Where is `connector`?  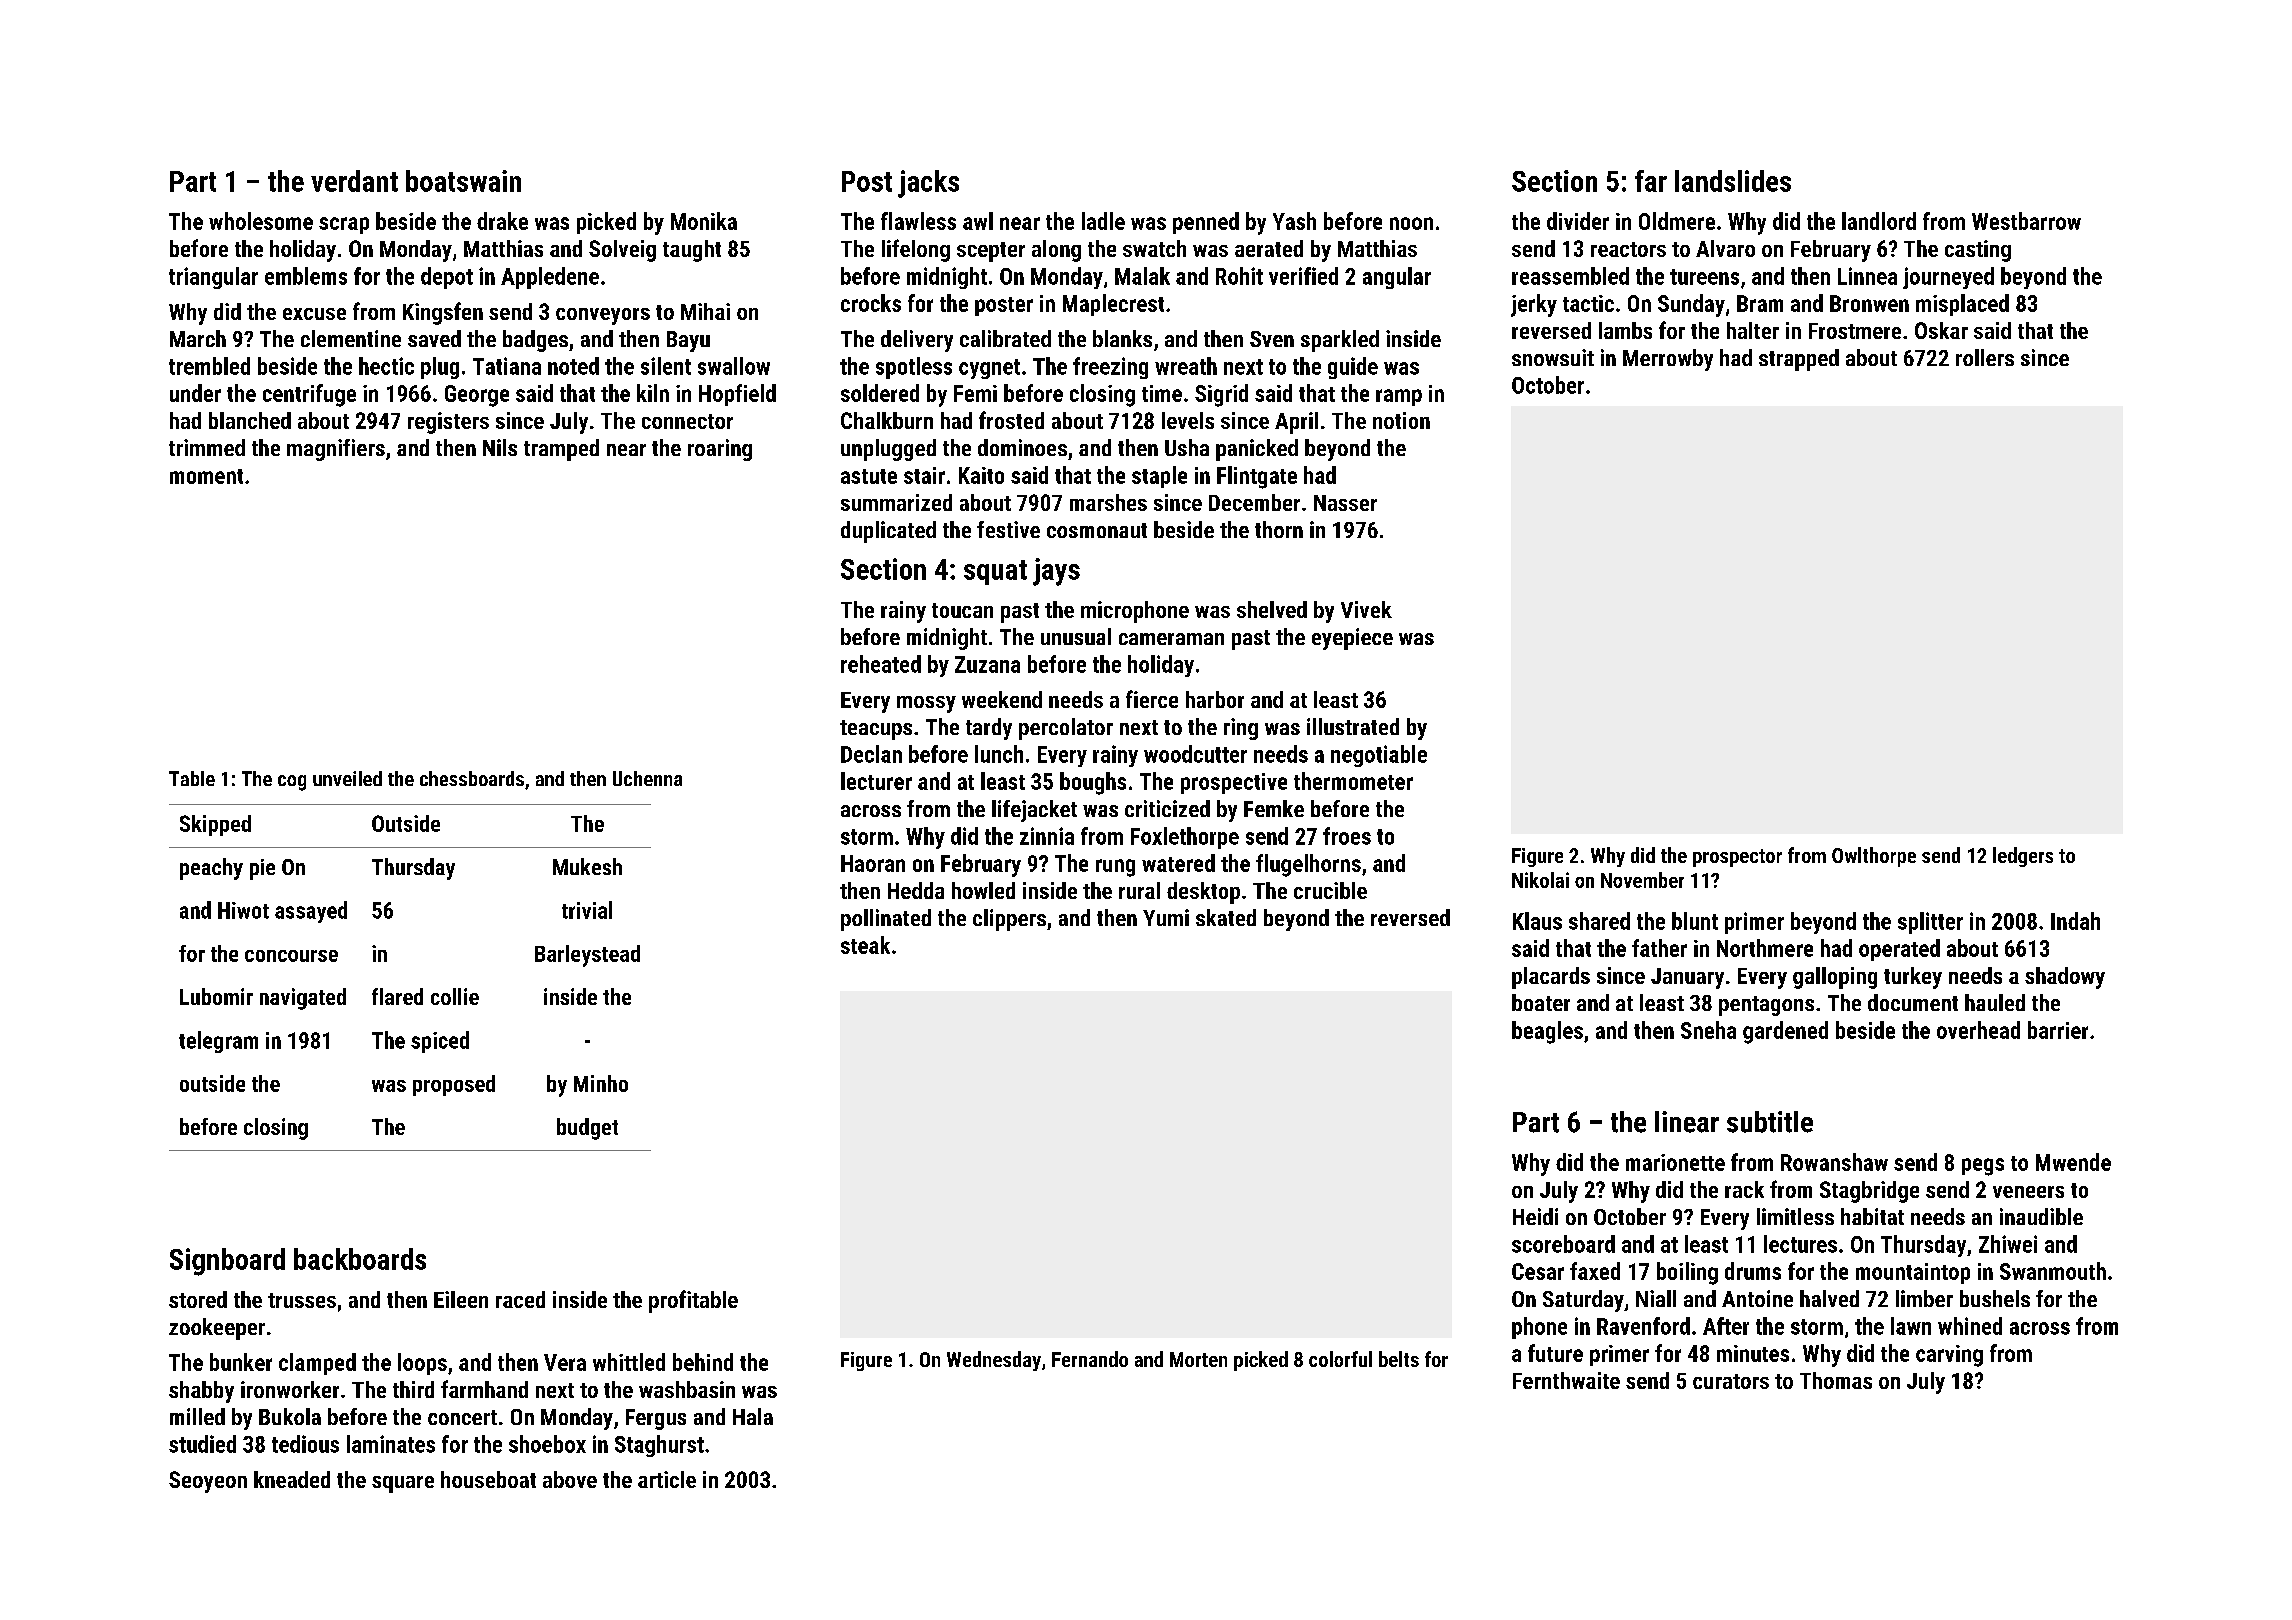
connector is located at coordinates (687, 421).
